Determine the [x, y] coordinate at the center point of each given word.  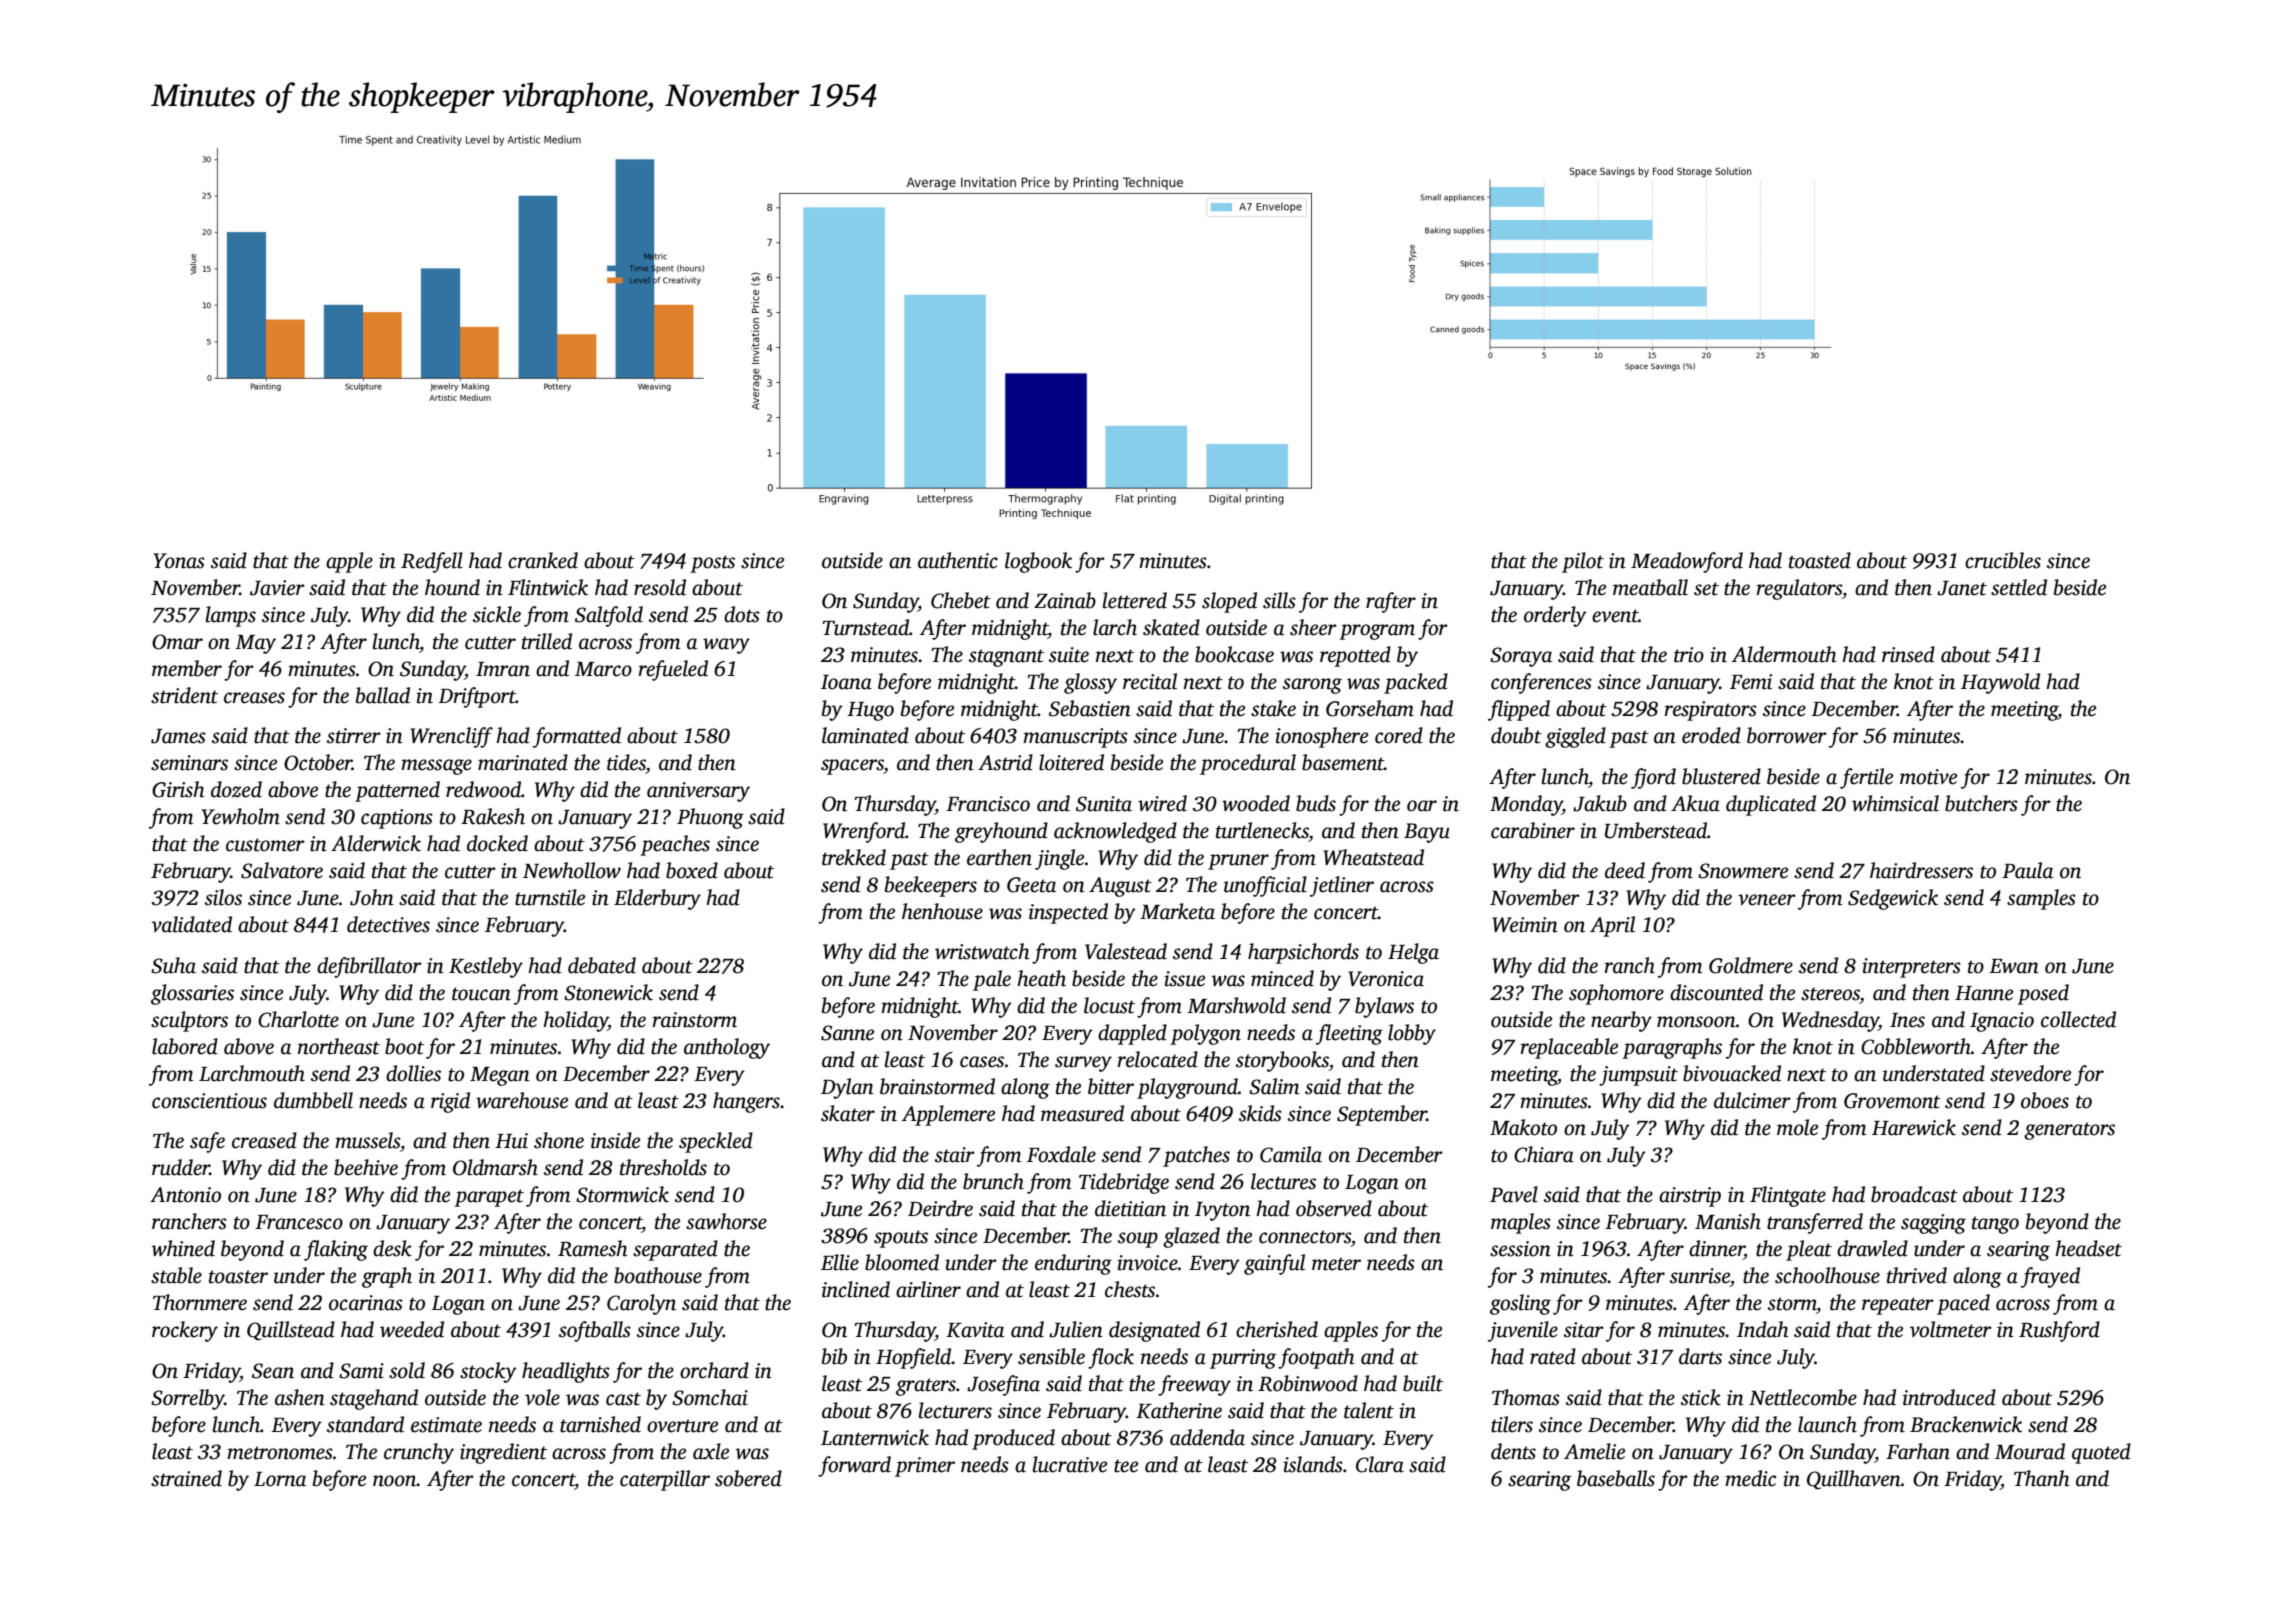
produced [1013, 1439]
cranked [543, 560]
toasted [1820, 560]
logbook [1038, 562]
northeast [339, 1046]
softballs [595, 1331]
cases [982, 1062]
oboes [2045, 1100]
